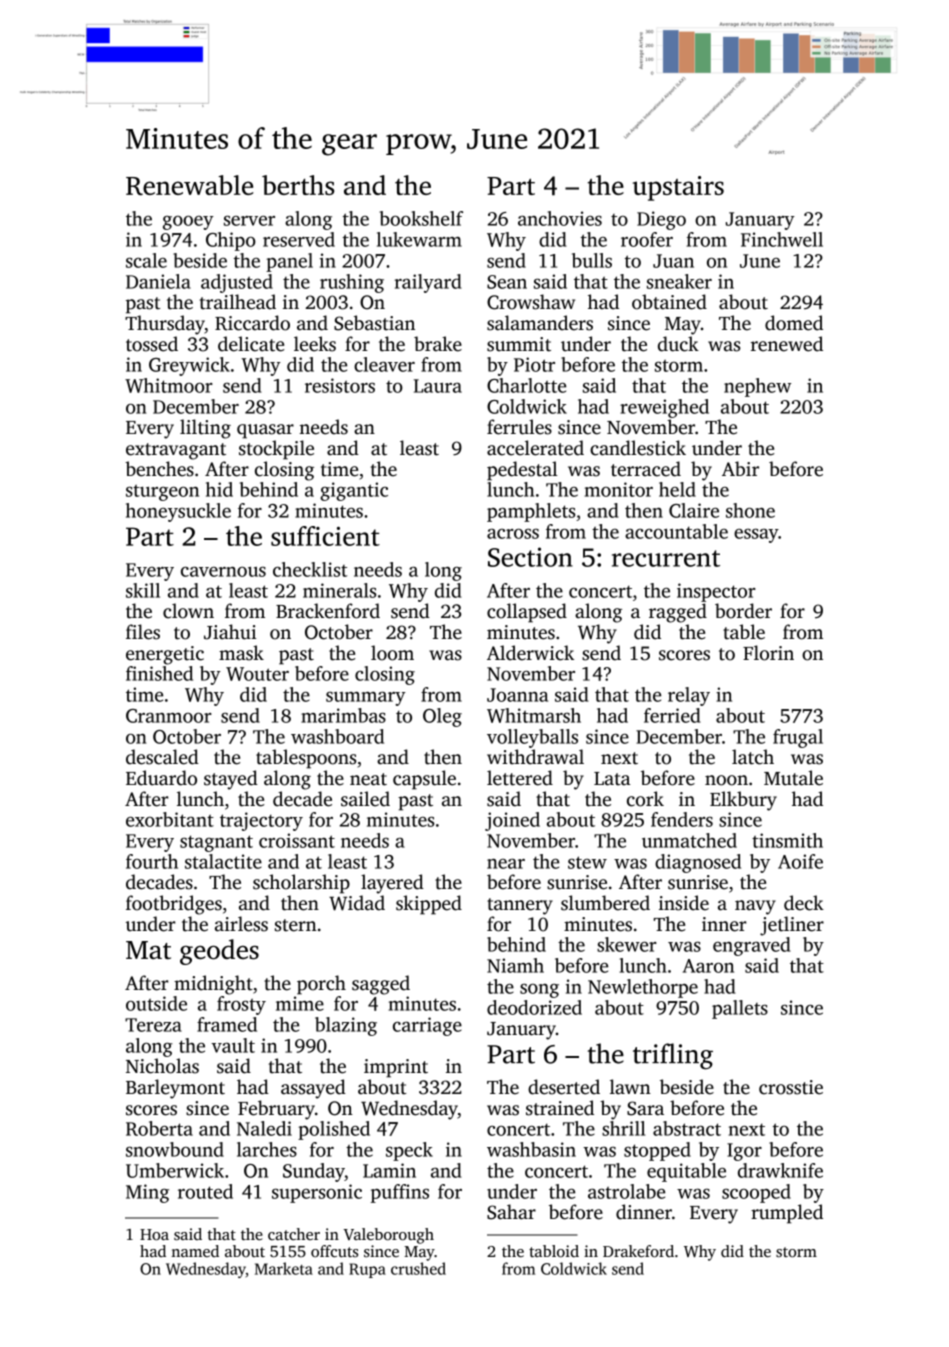  I want to click on upstairs, so click(678, 188).
